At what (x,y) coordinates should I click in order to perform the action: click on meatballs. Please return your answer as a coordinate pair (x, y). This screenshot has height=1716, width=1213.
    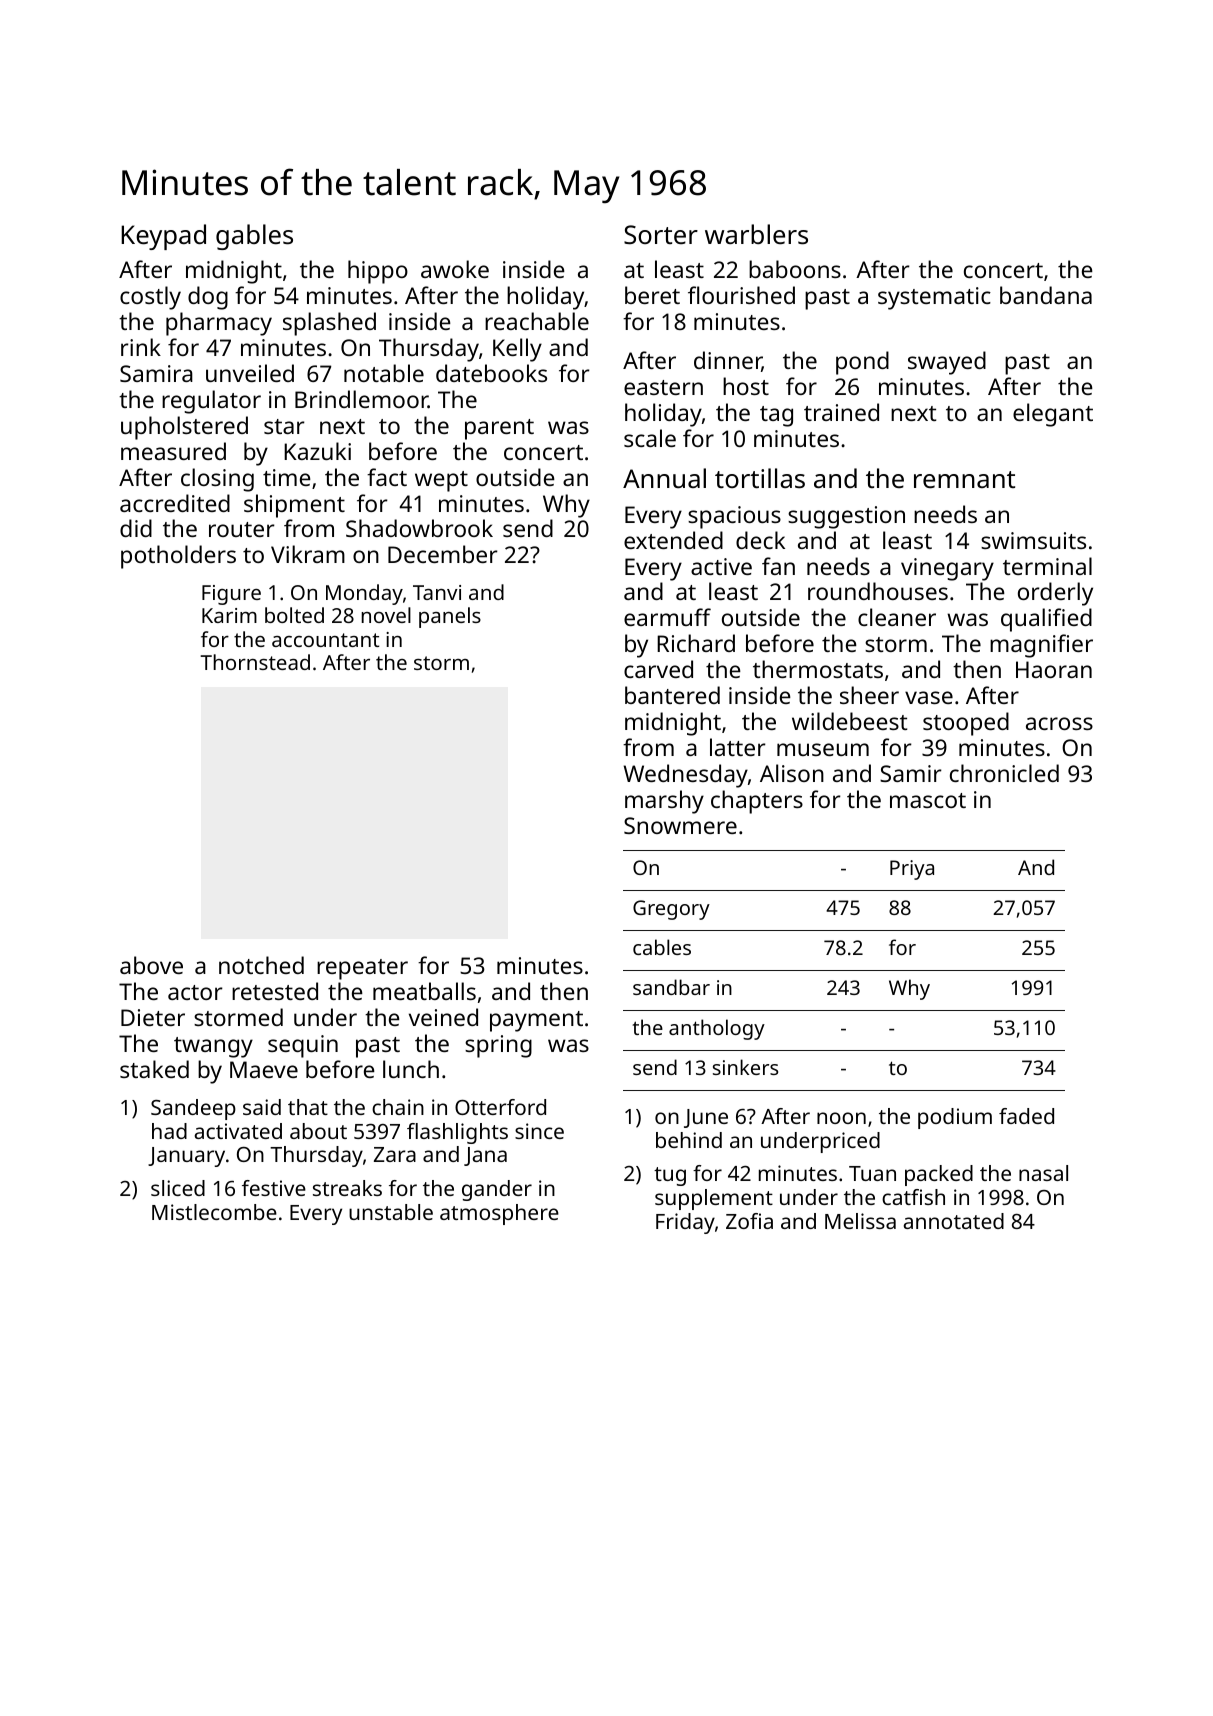
    Looking at the image, I should click on (424, 991).
